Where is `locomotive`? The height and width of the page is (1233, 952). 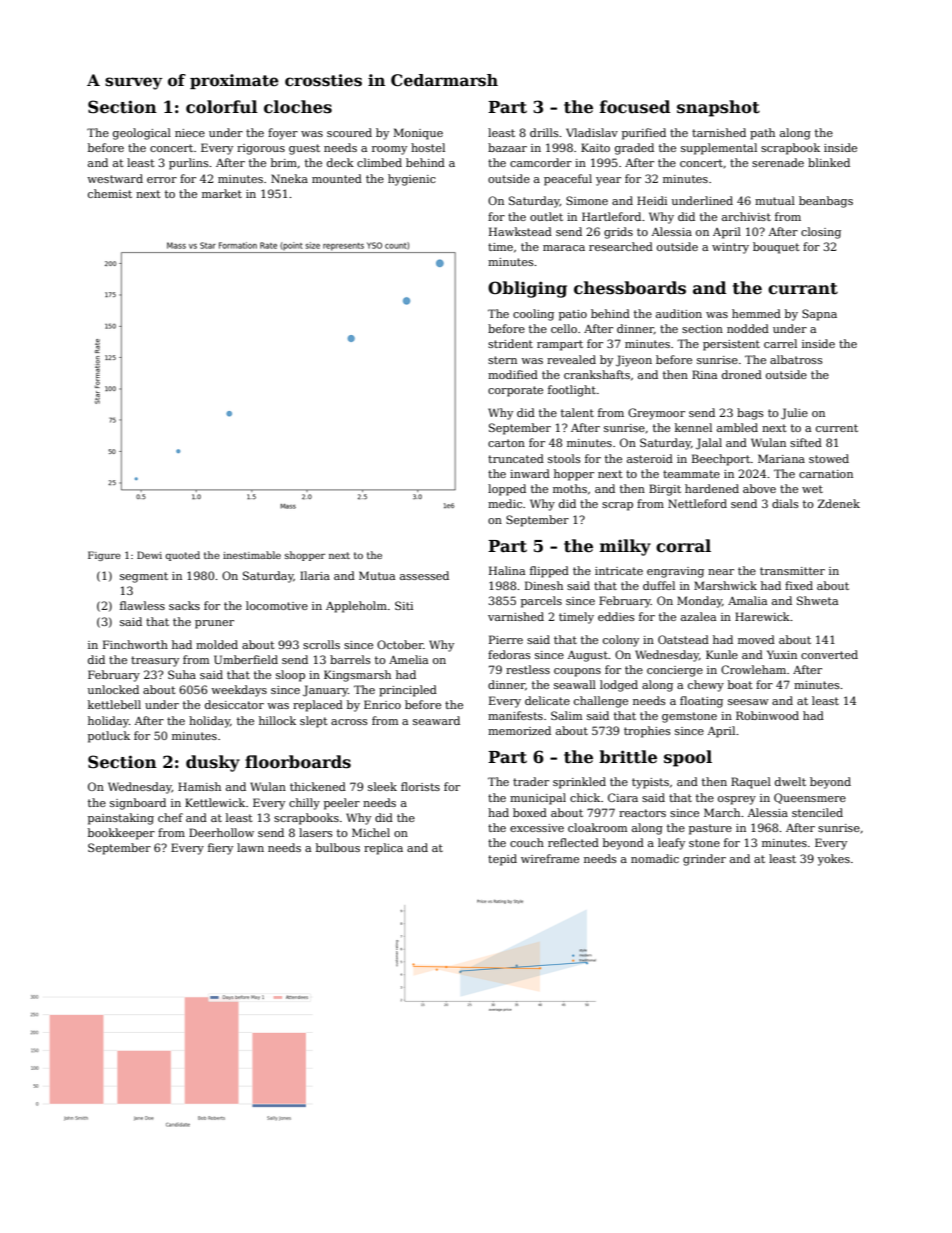
locomotive is located at coordinates (277, 605).
